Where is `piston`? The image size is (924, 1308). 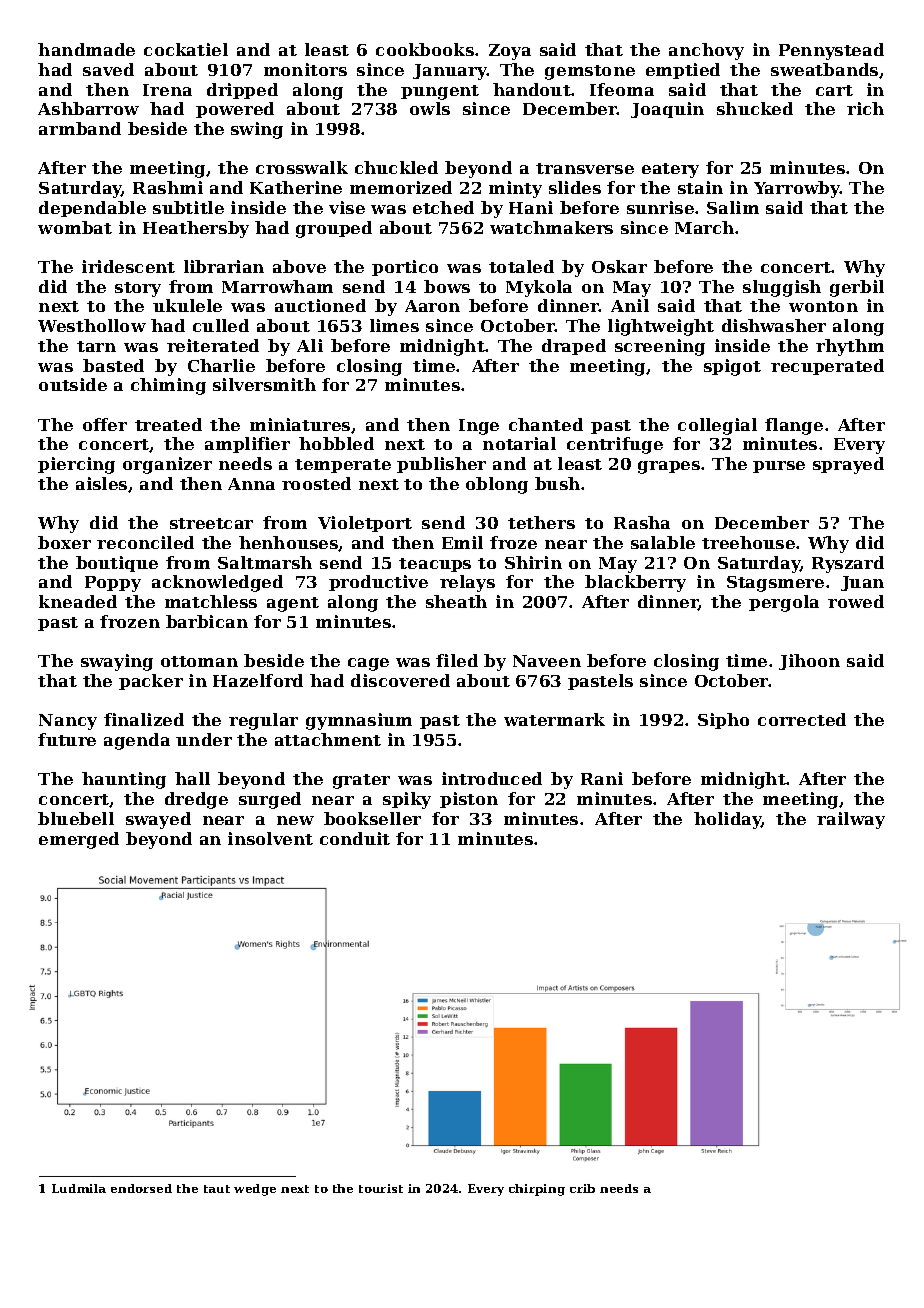 piston is located at coordinates (469, 800).
